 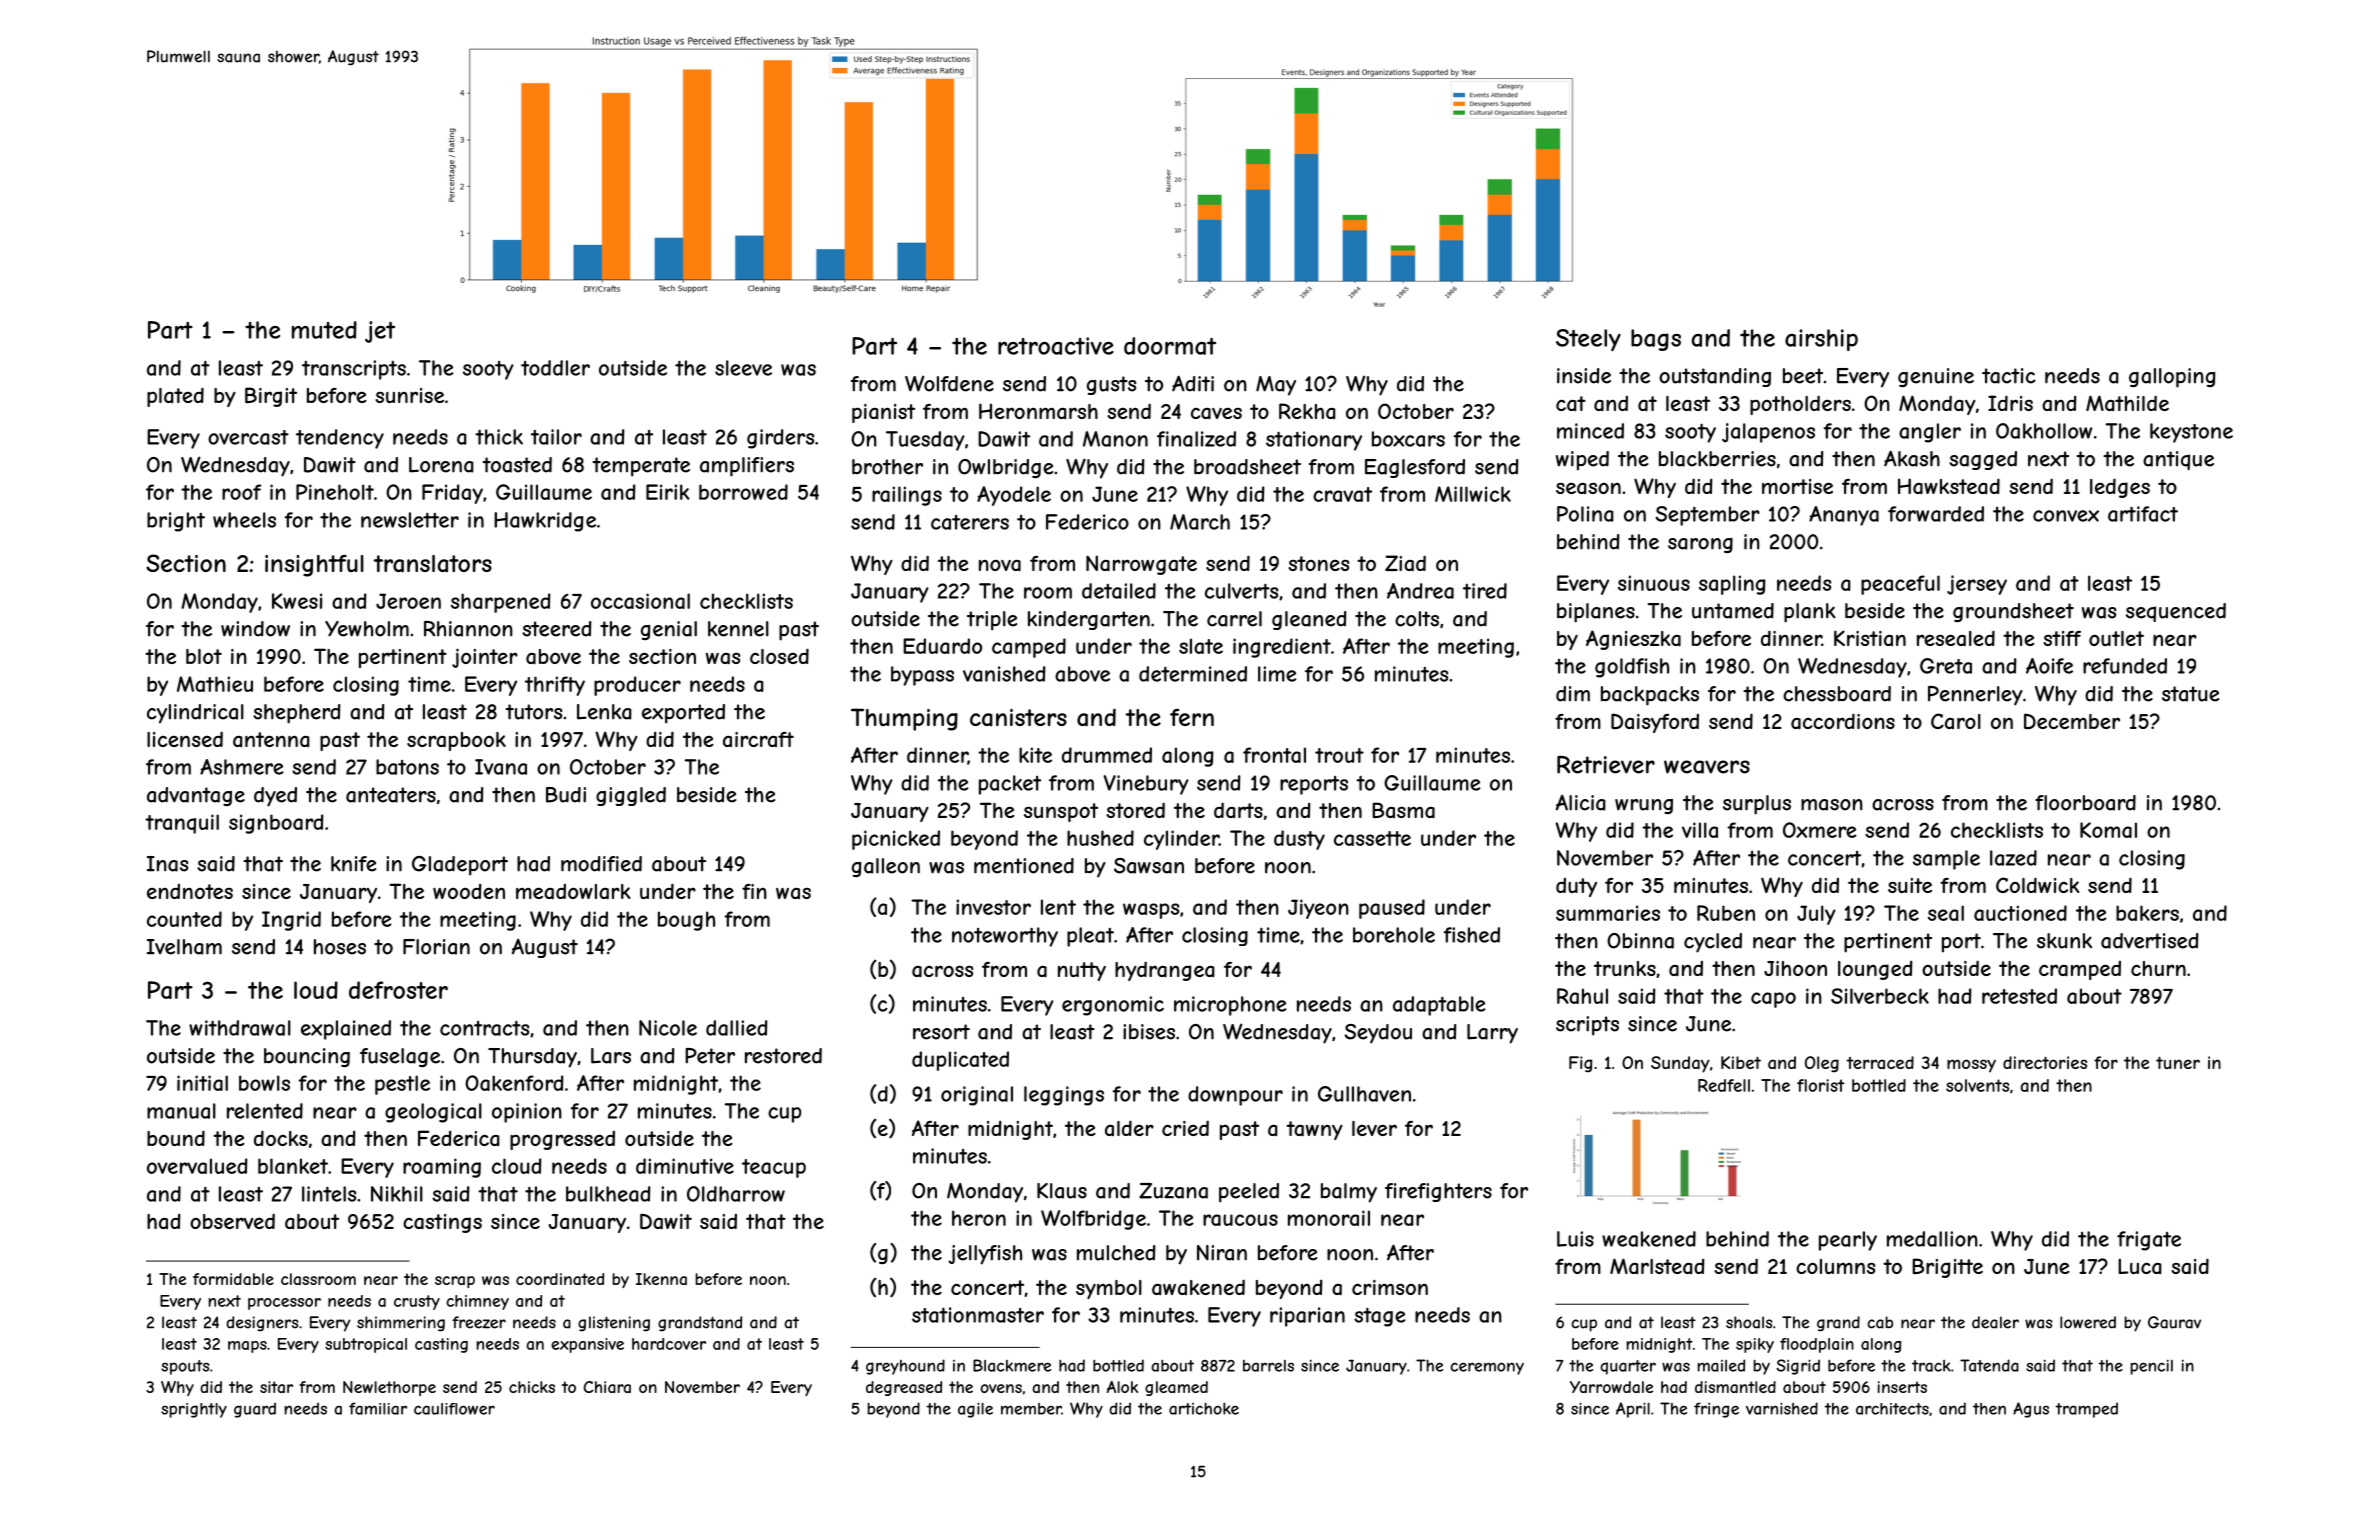 I want to click on cassette, so click(x=1372, y=838).
